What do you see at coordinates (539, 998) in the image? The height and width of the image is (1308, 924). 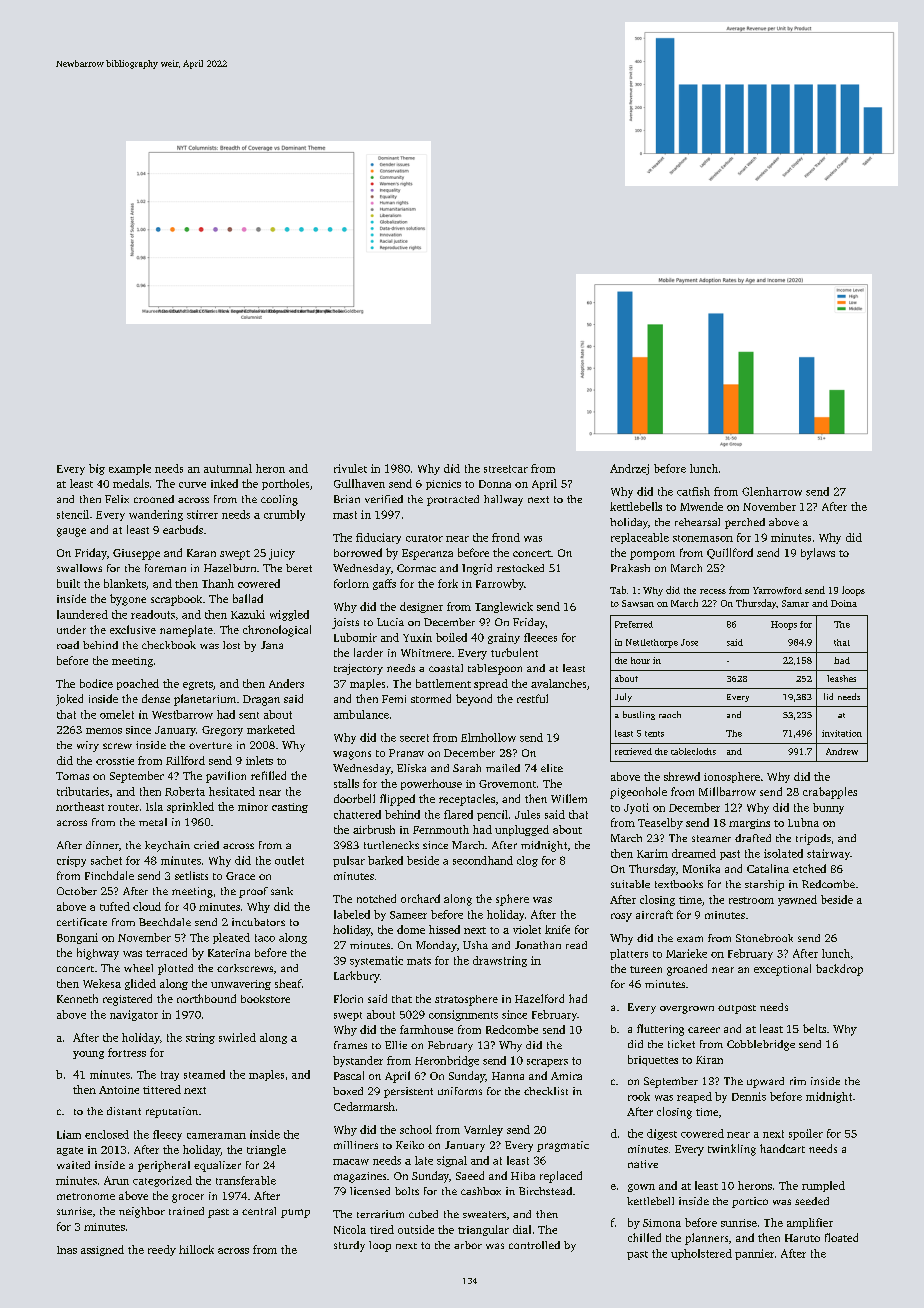 I see `Hazelford` at bounding box center [539, 998].
